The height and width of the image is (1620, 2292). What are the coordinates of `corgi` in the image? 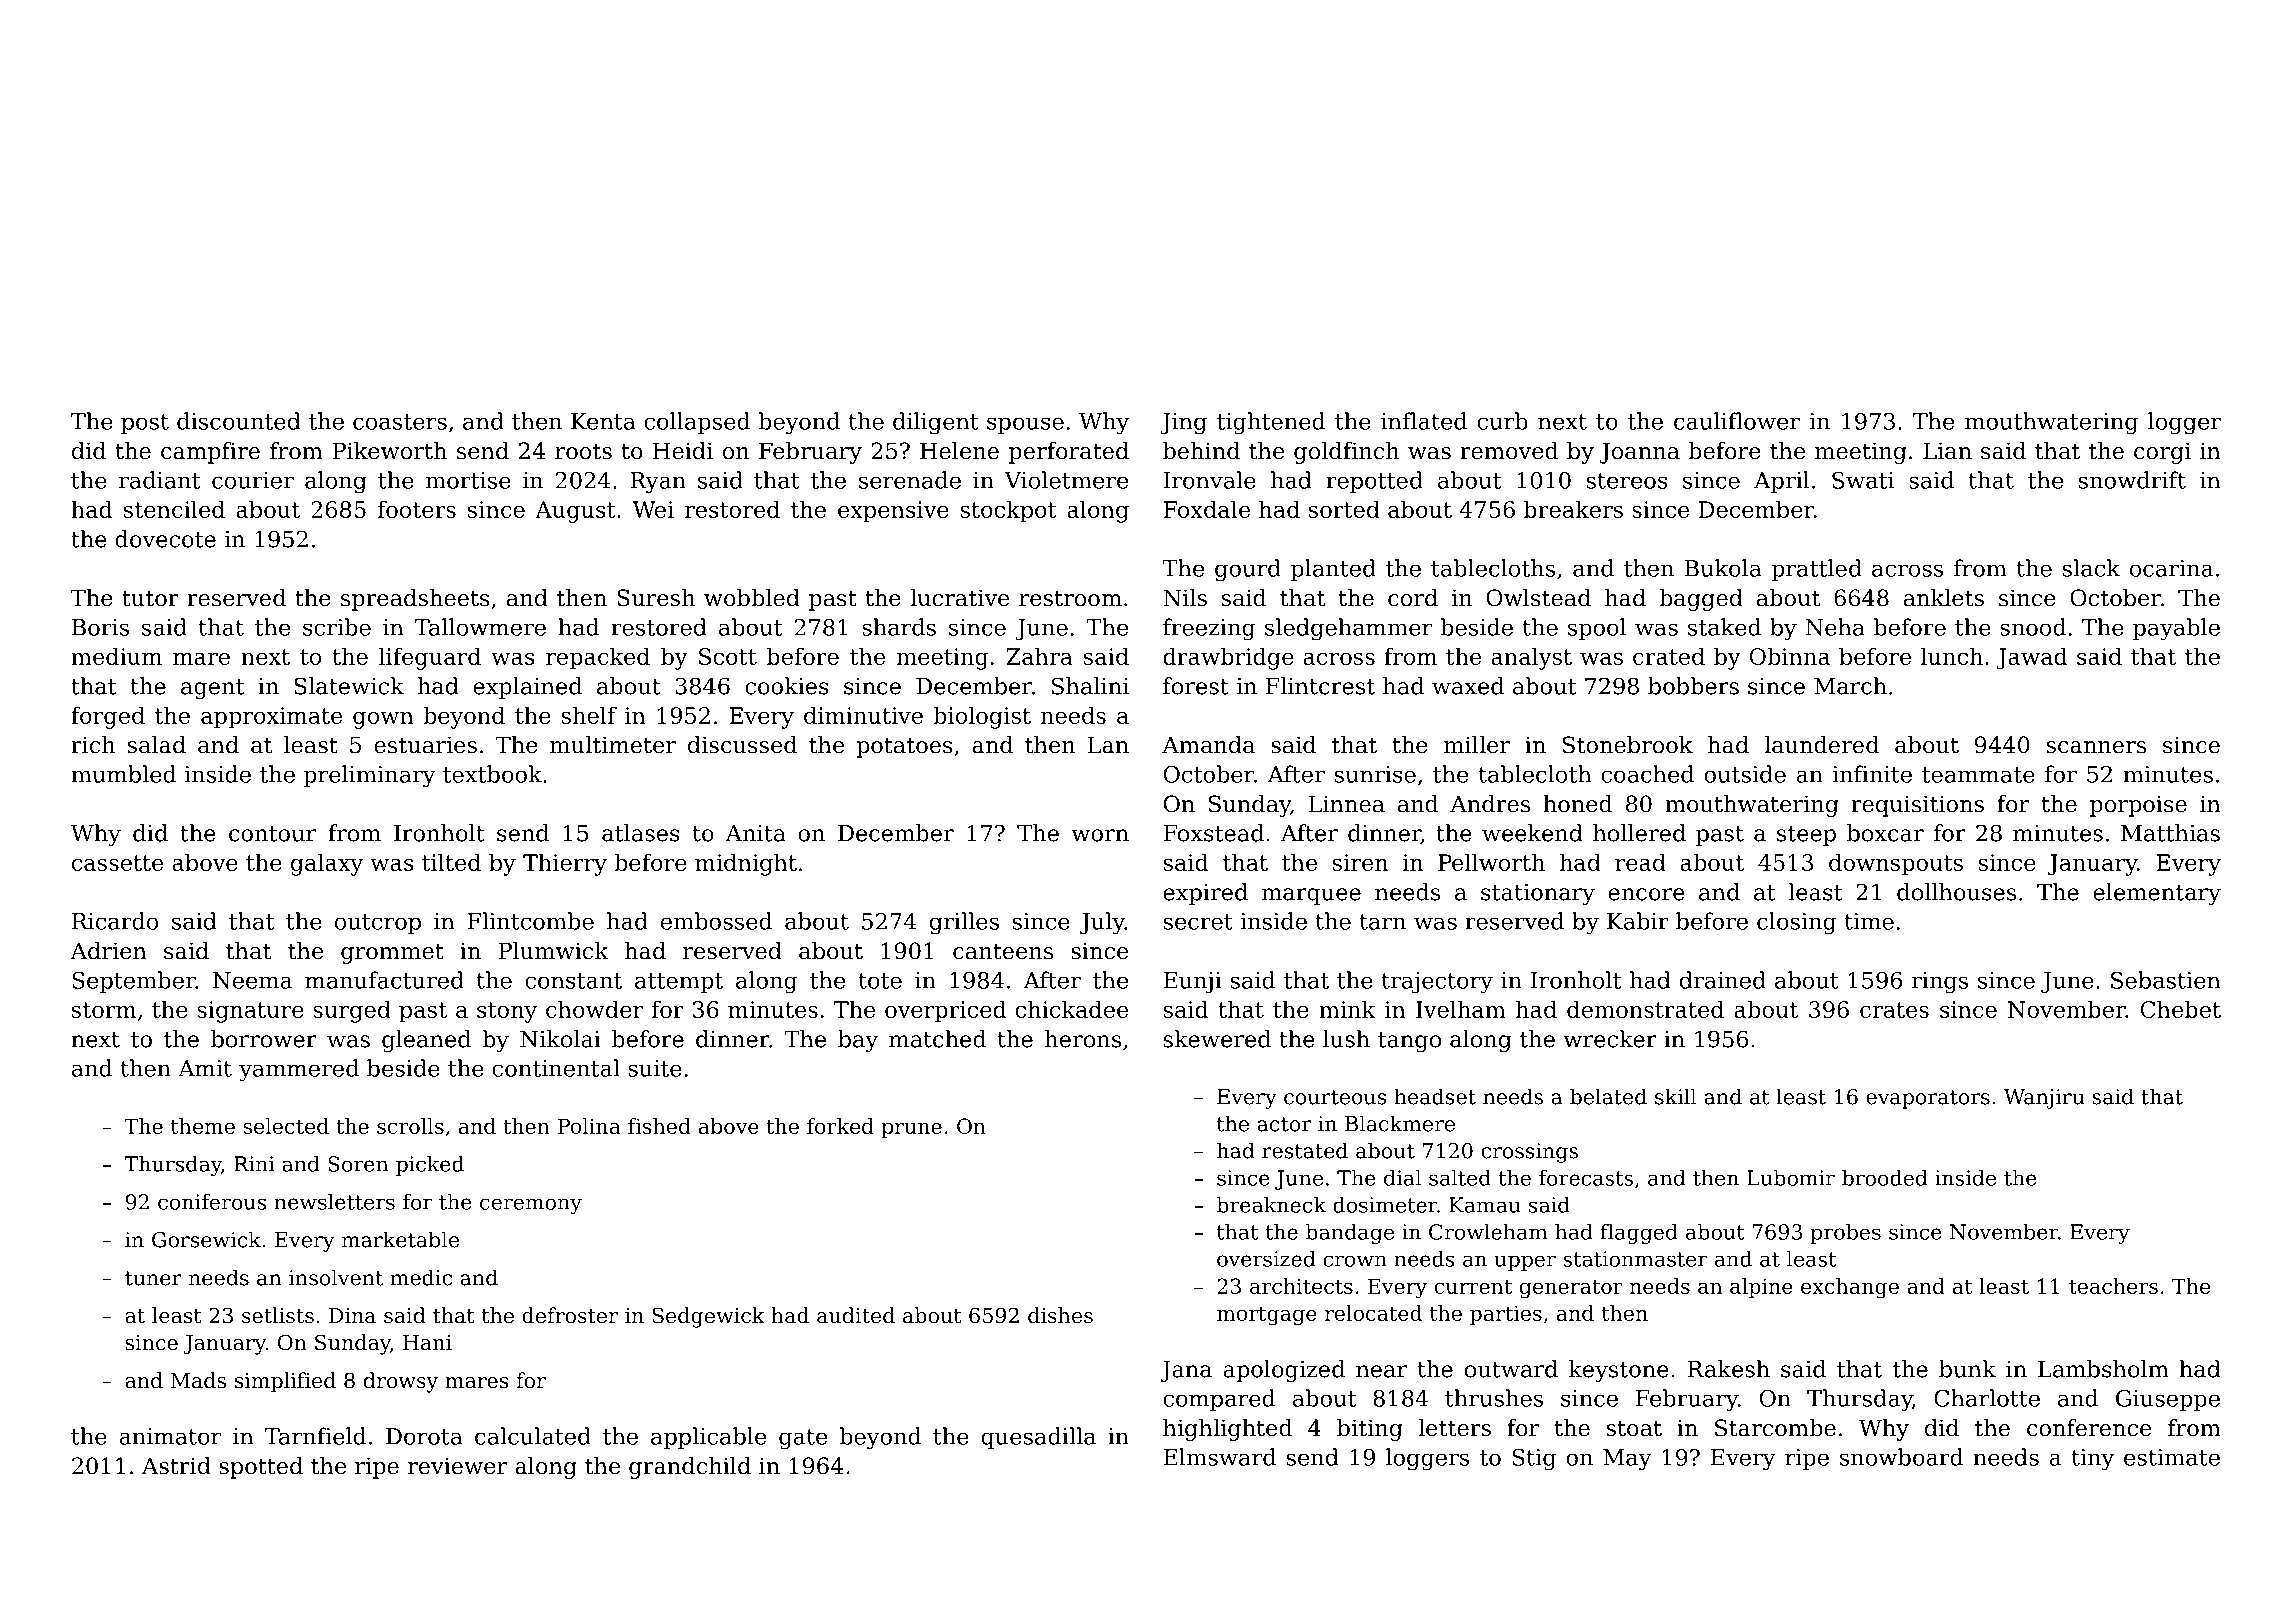 It's located at (2162, 453).
